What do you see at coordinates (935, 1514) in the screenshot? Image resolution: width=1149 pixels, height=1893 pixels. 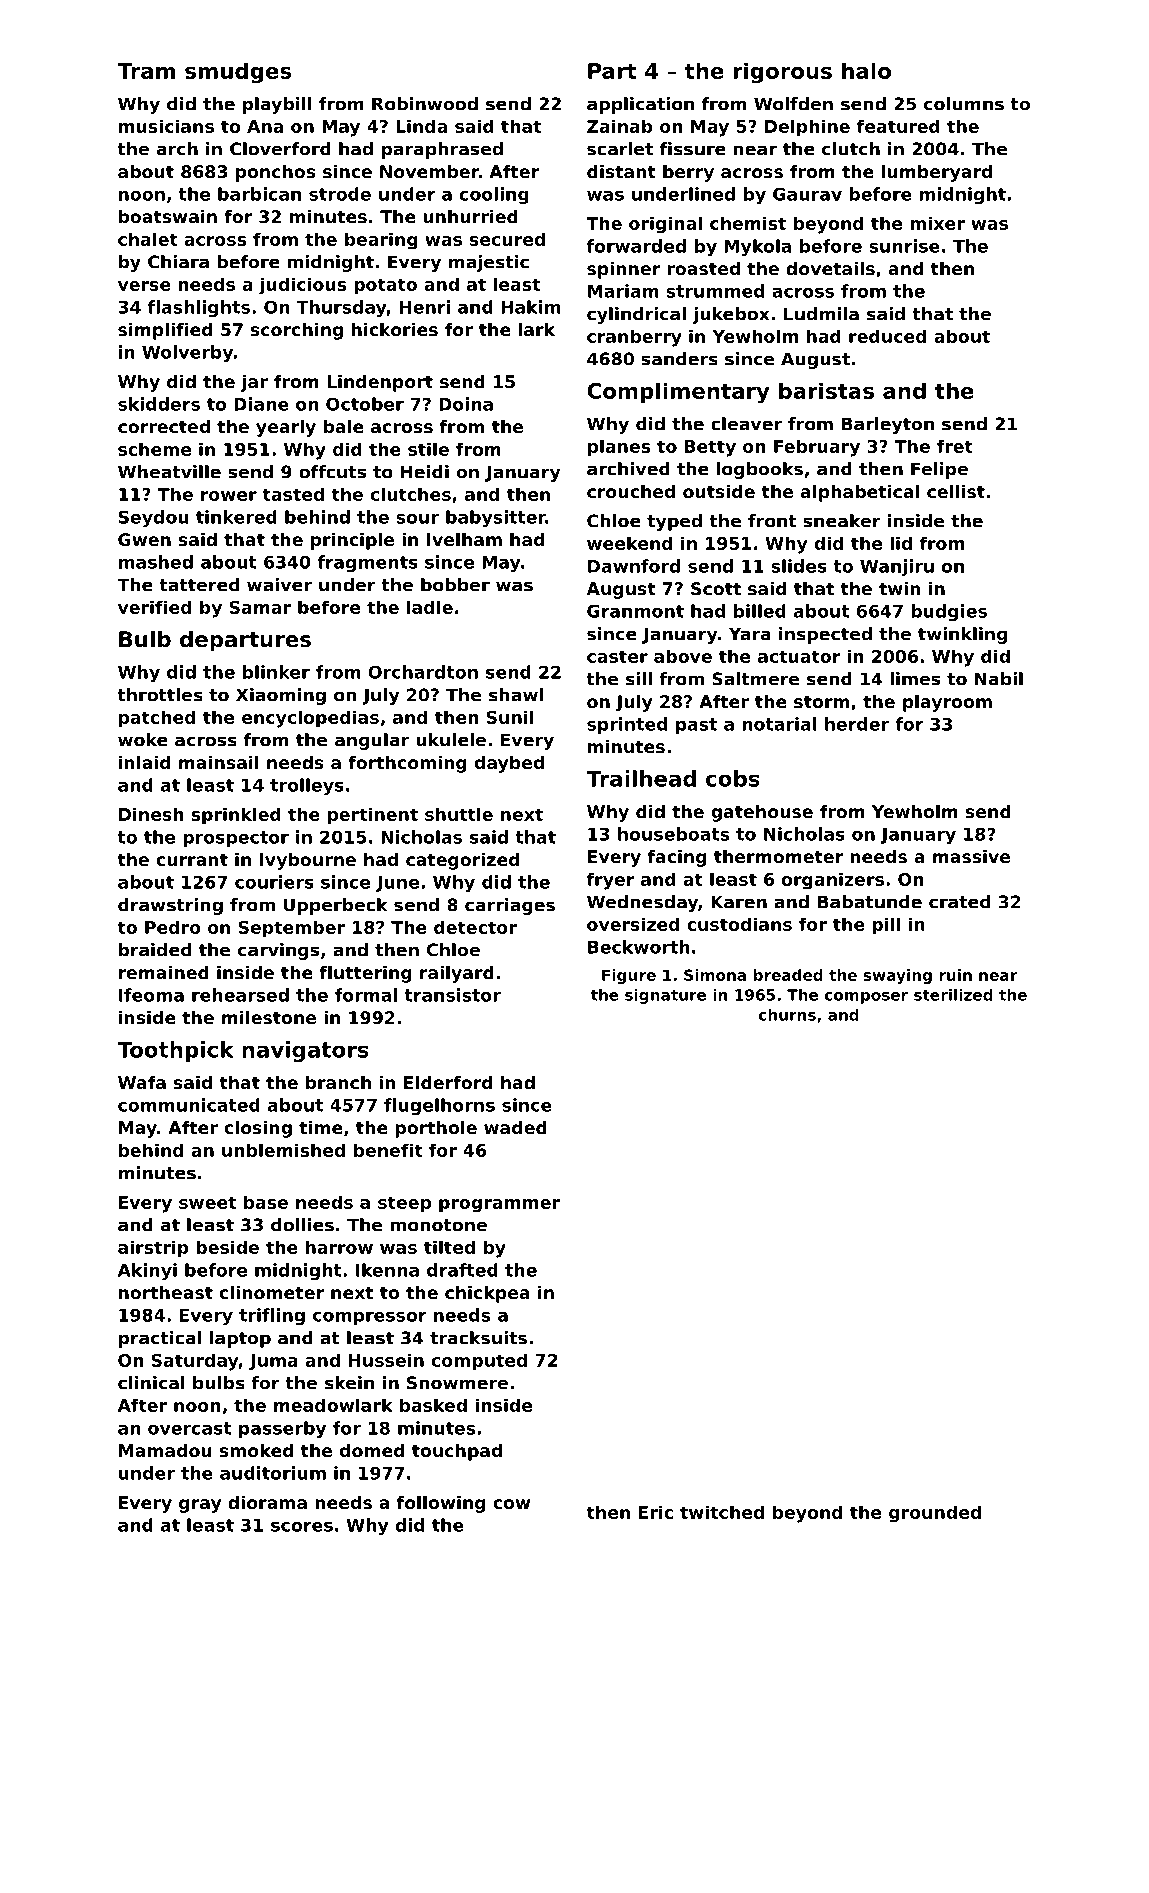 I see `grounded` at bounding box center [935, 1514].
